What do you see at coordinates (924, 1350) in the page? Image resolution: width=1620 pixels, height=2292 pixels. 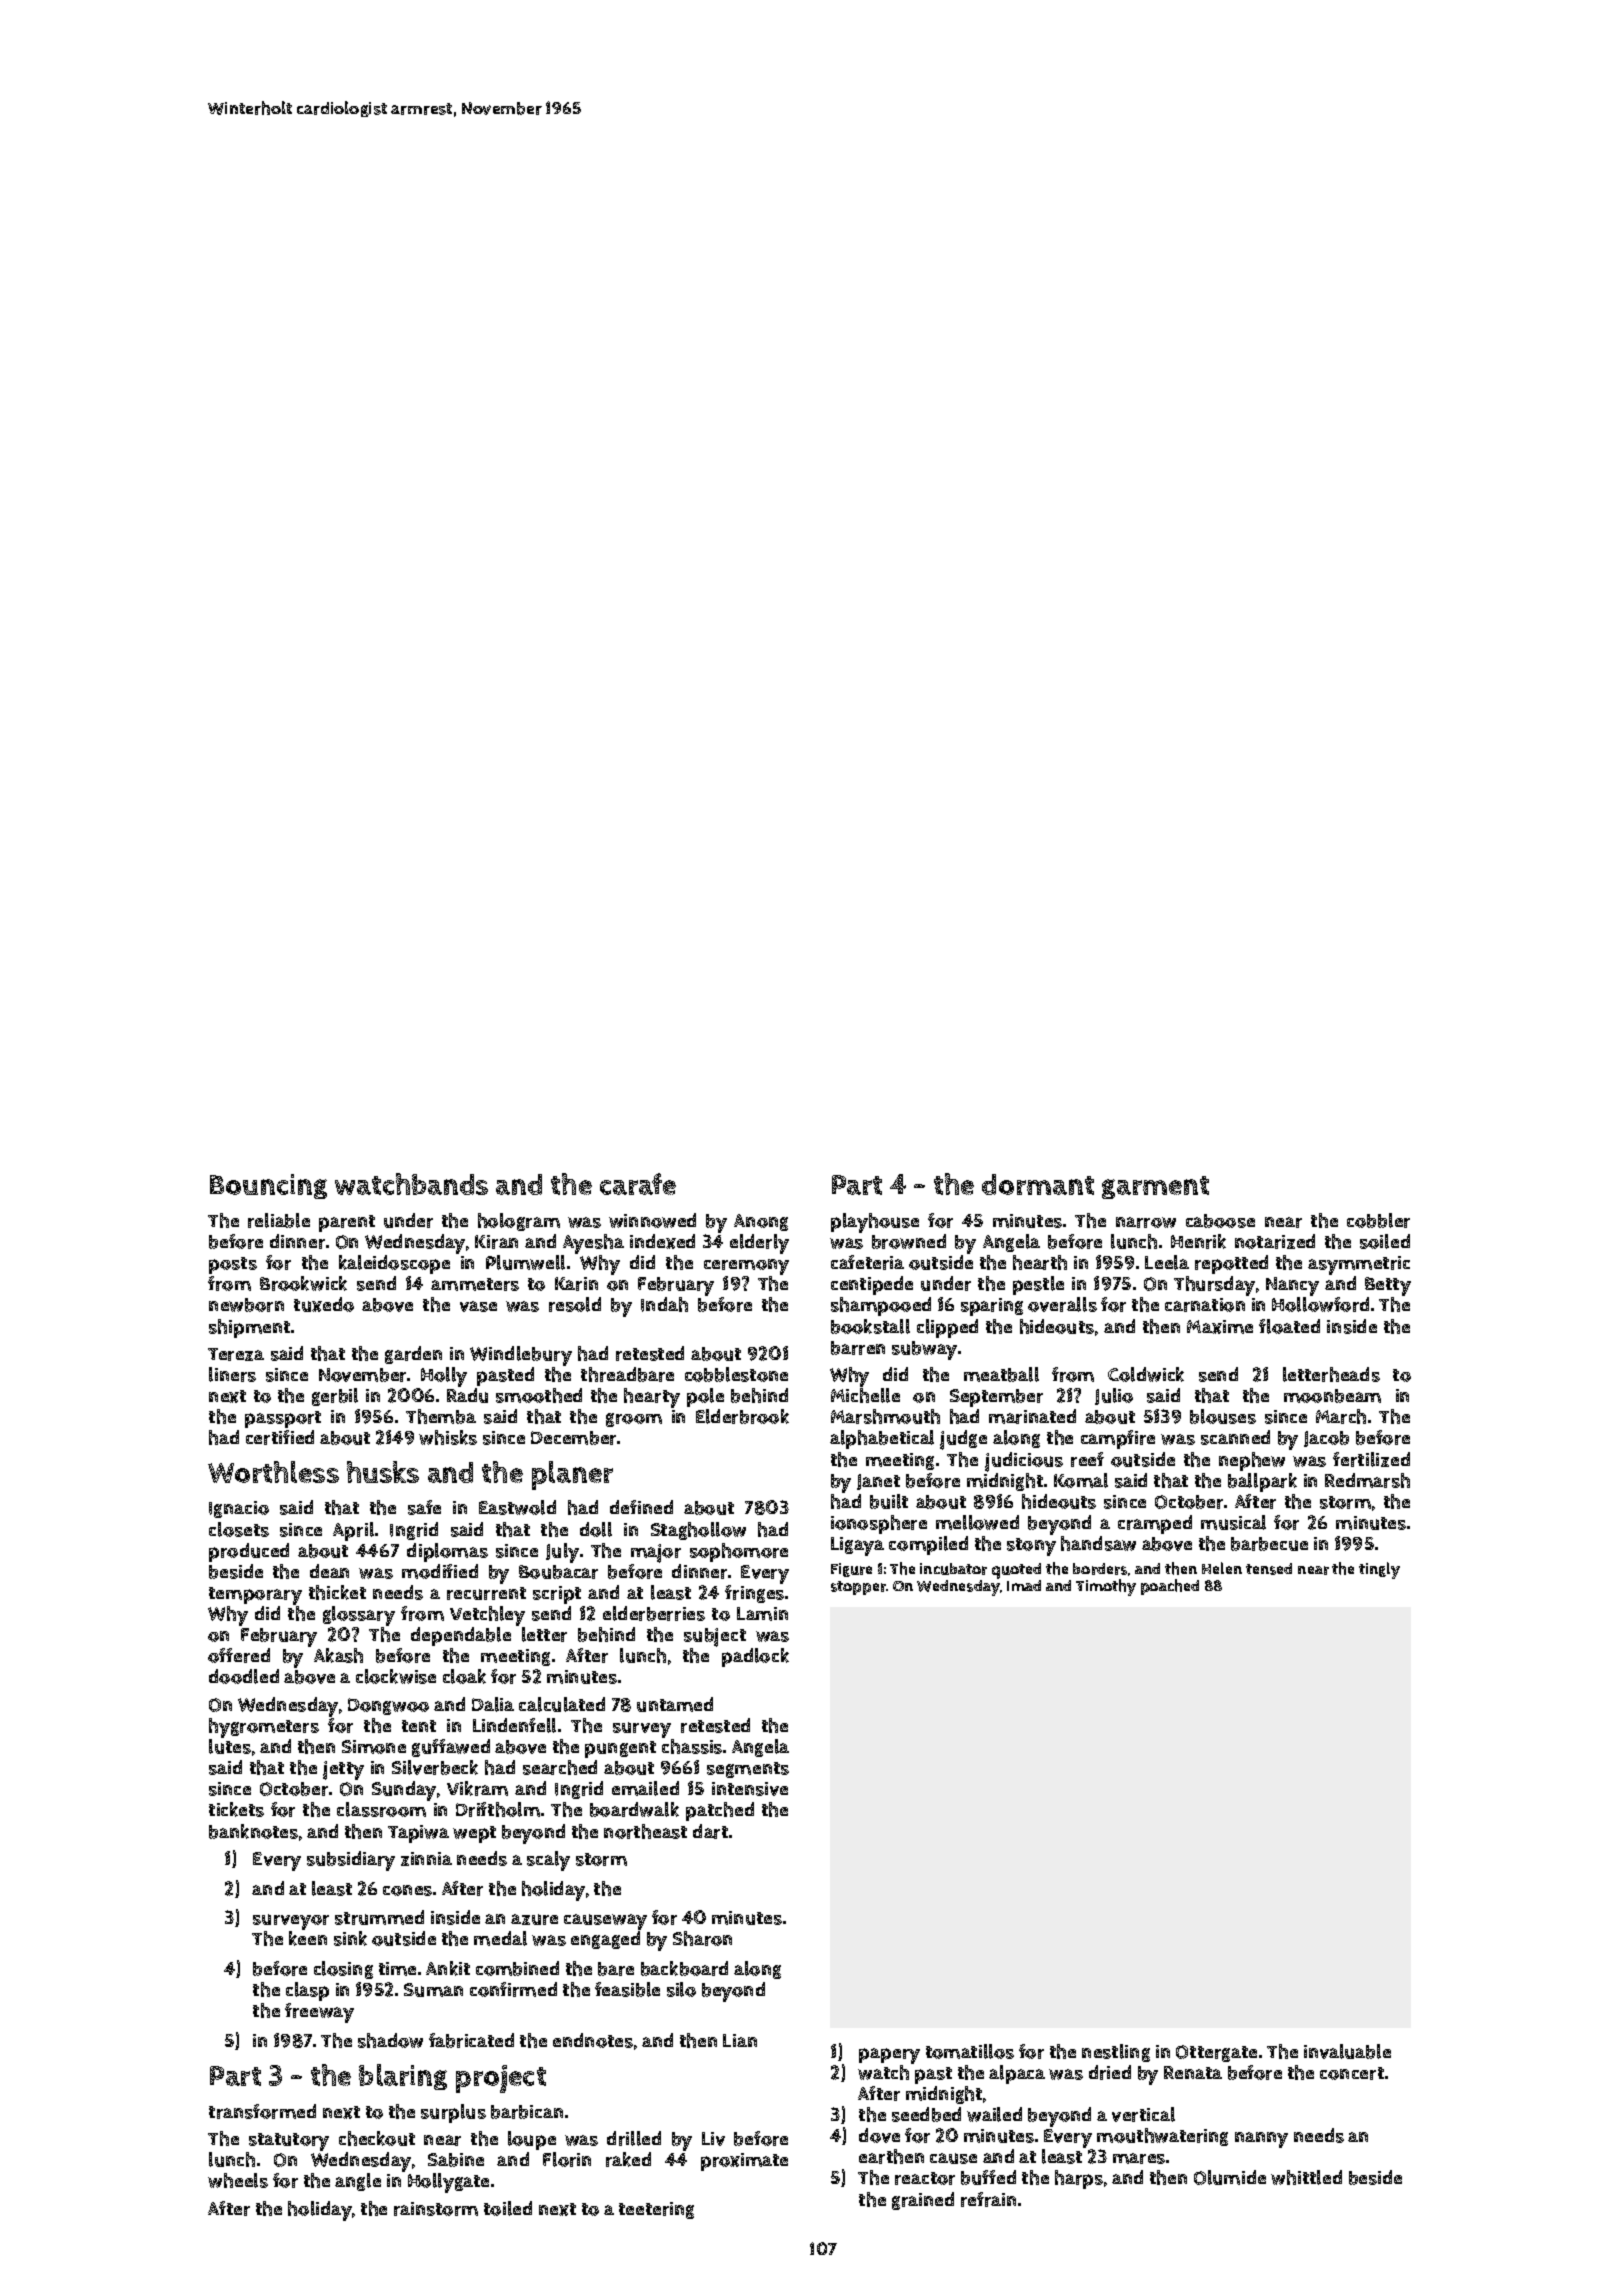 I see `subway` at bounding box center [924, 1350].
